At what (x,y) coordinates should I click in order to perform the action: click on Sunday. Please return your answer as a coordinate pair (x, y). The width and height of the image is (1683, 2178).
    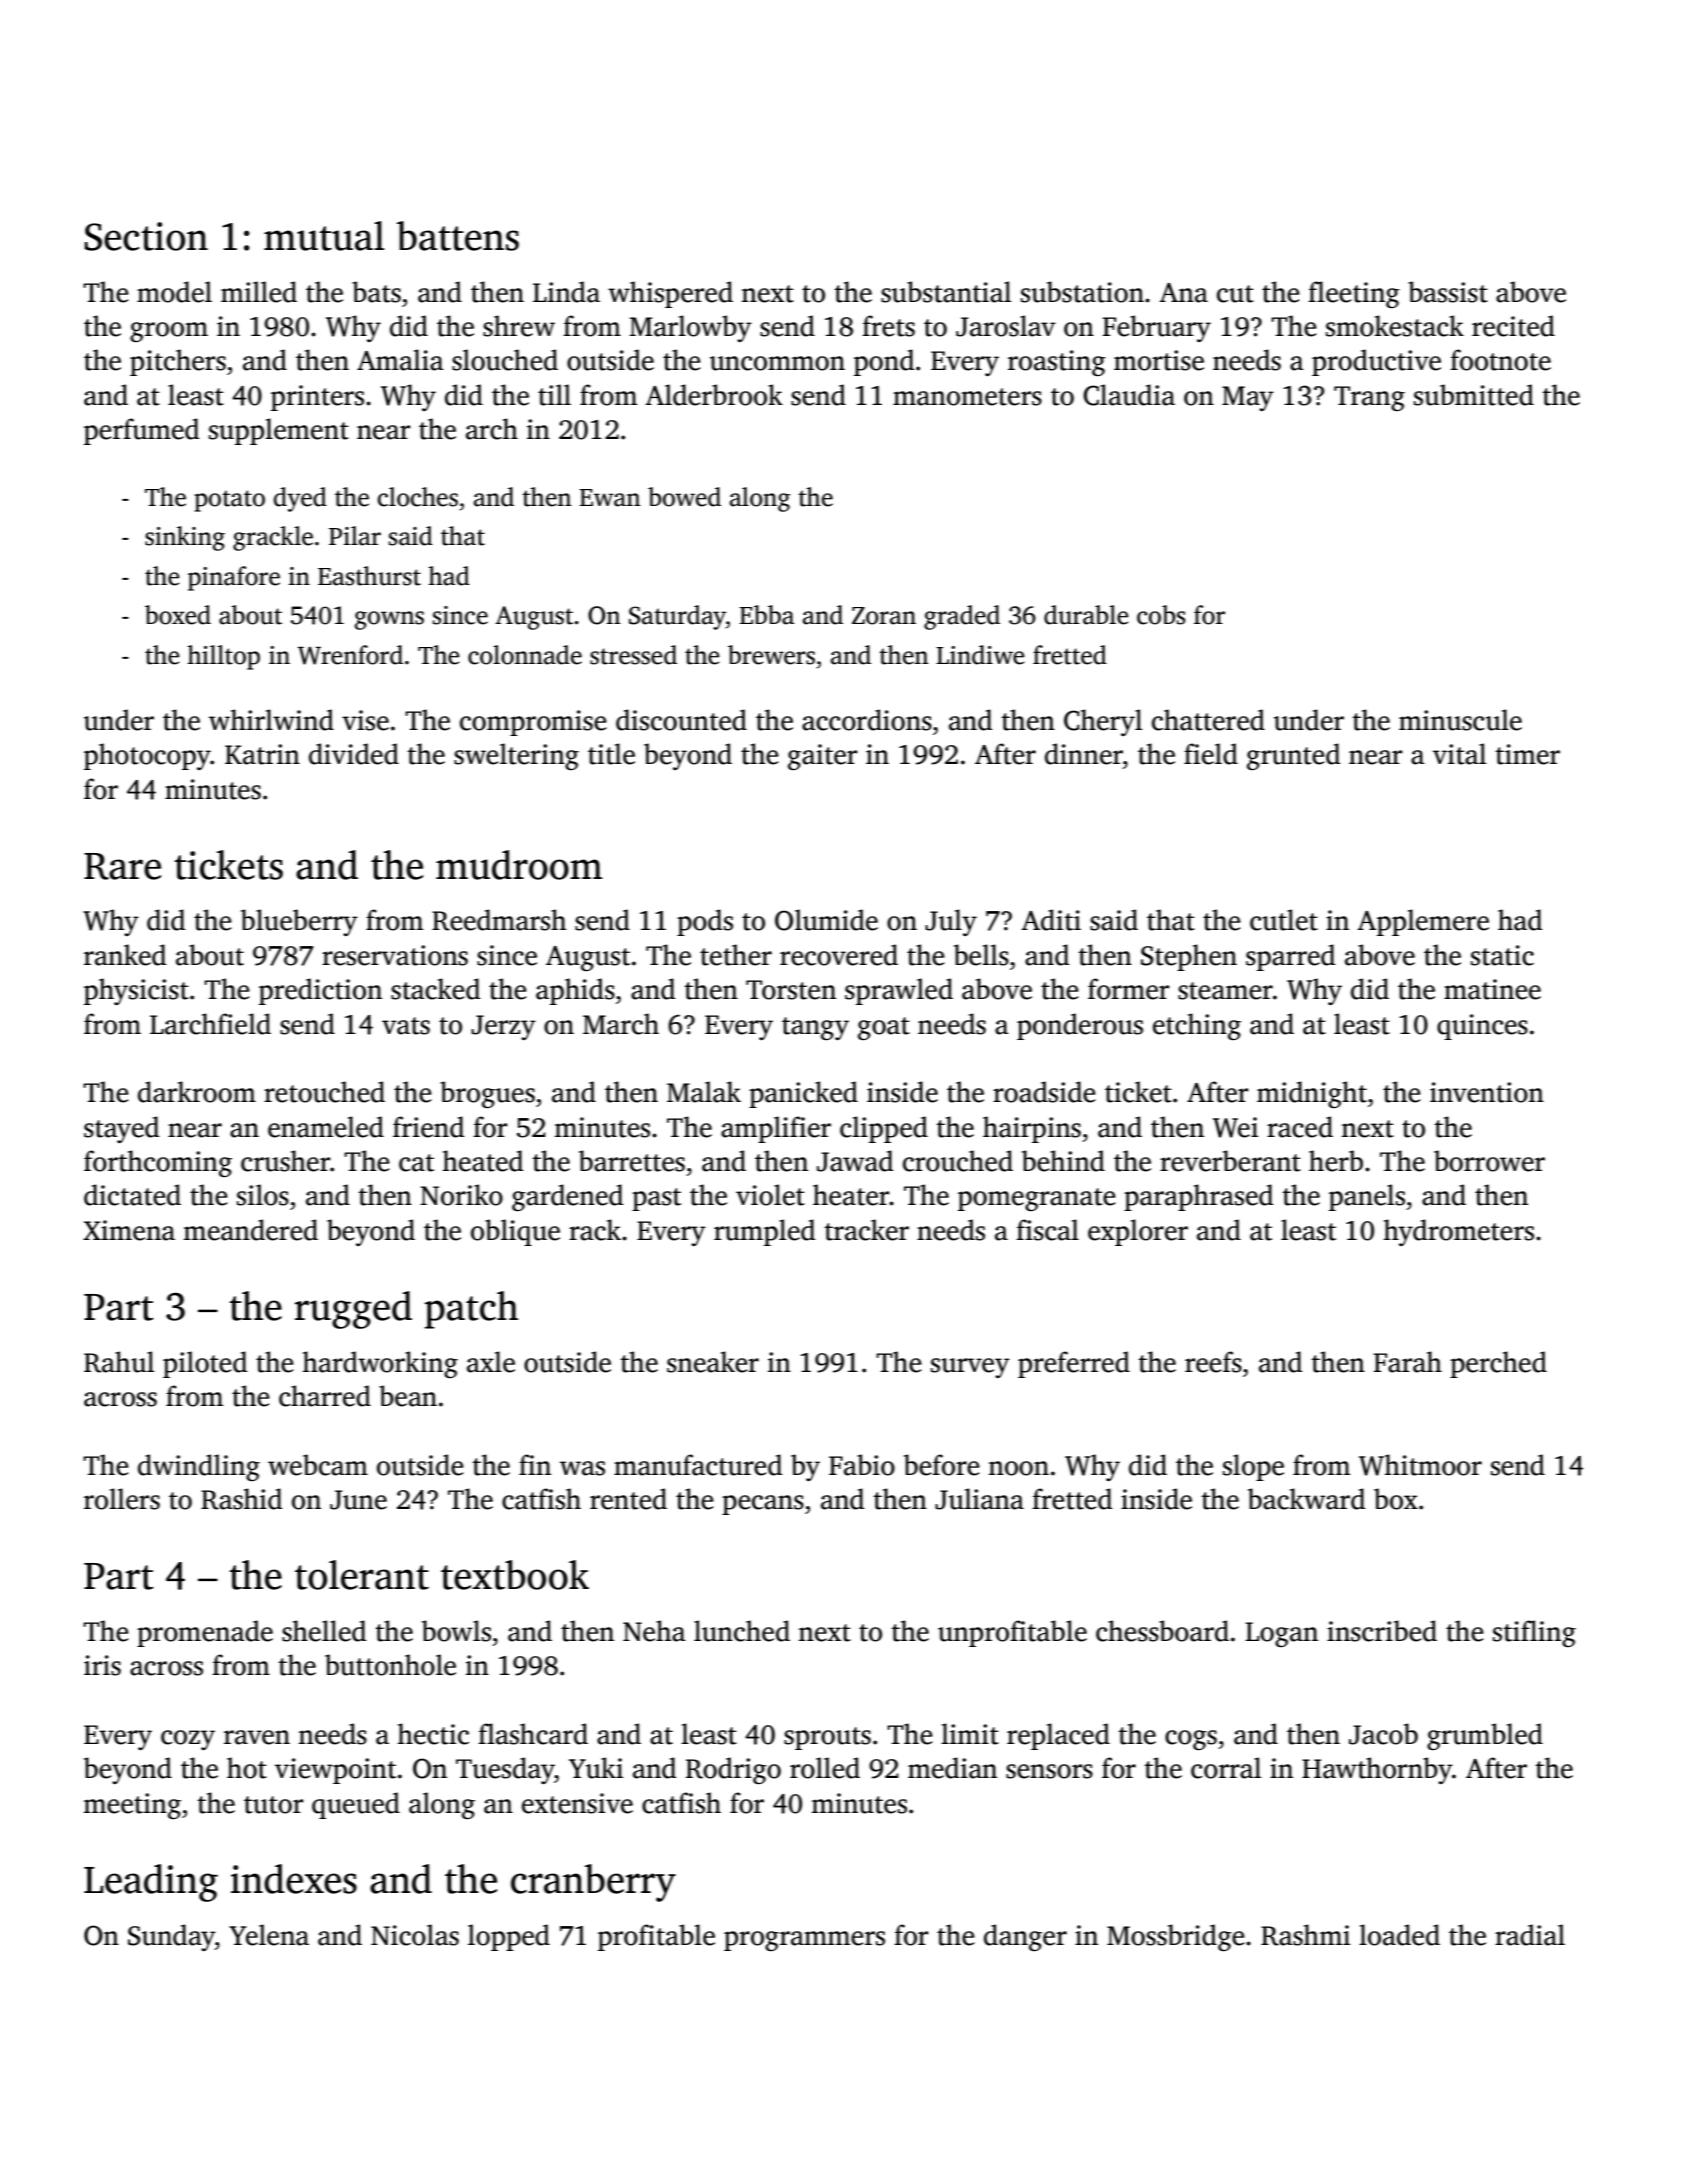
    Looking at the image, I should click on (171, 1937).
